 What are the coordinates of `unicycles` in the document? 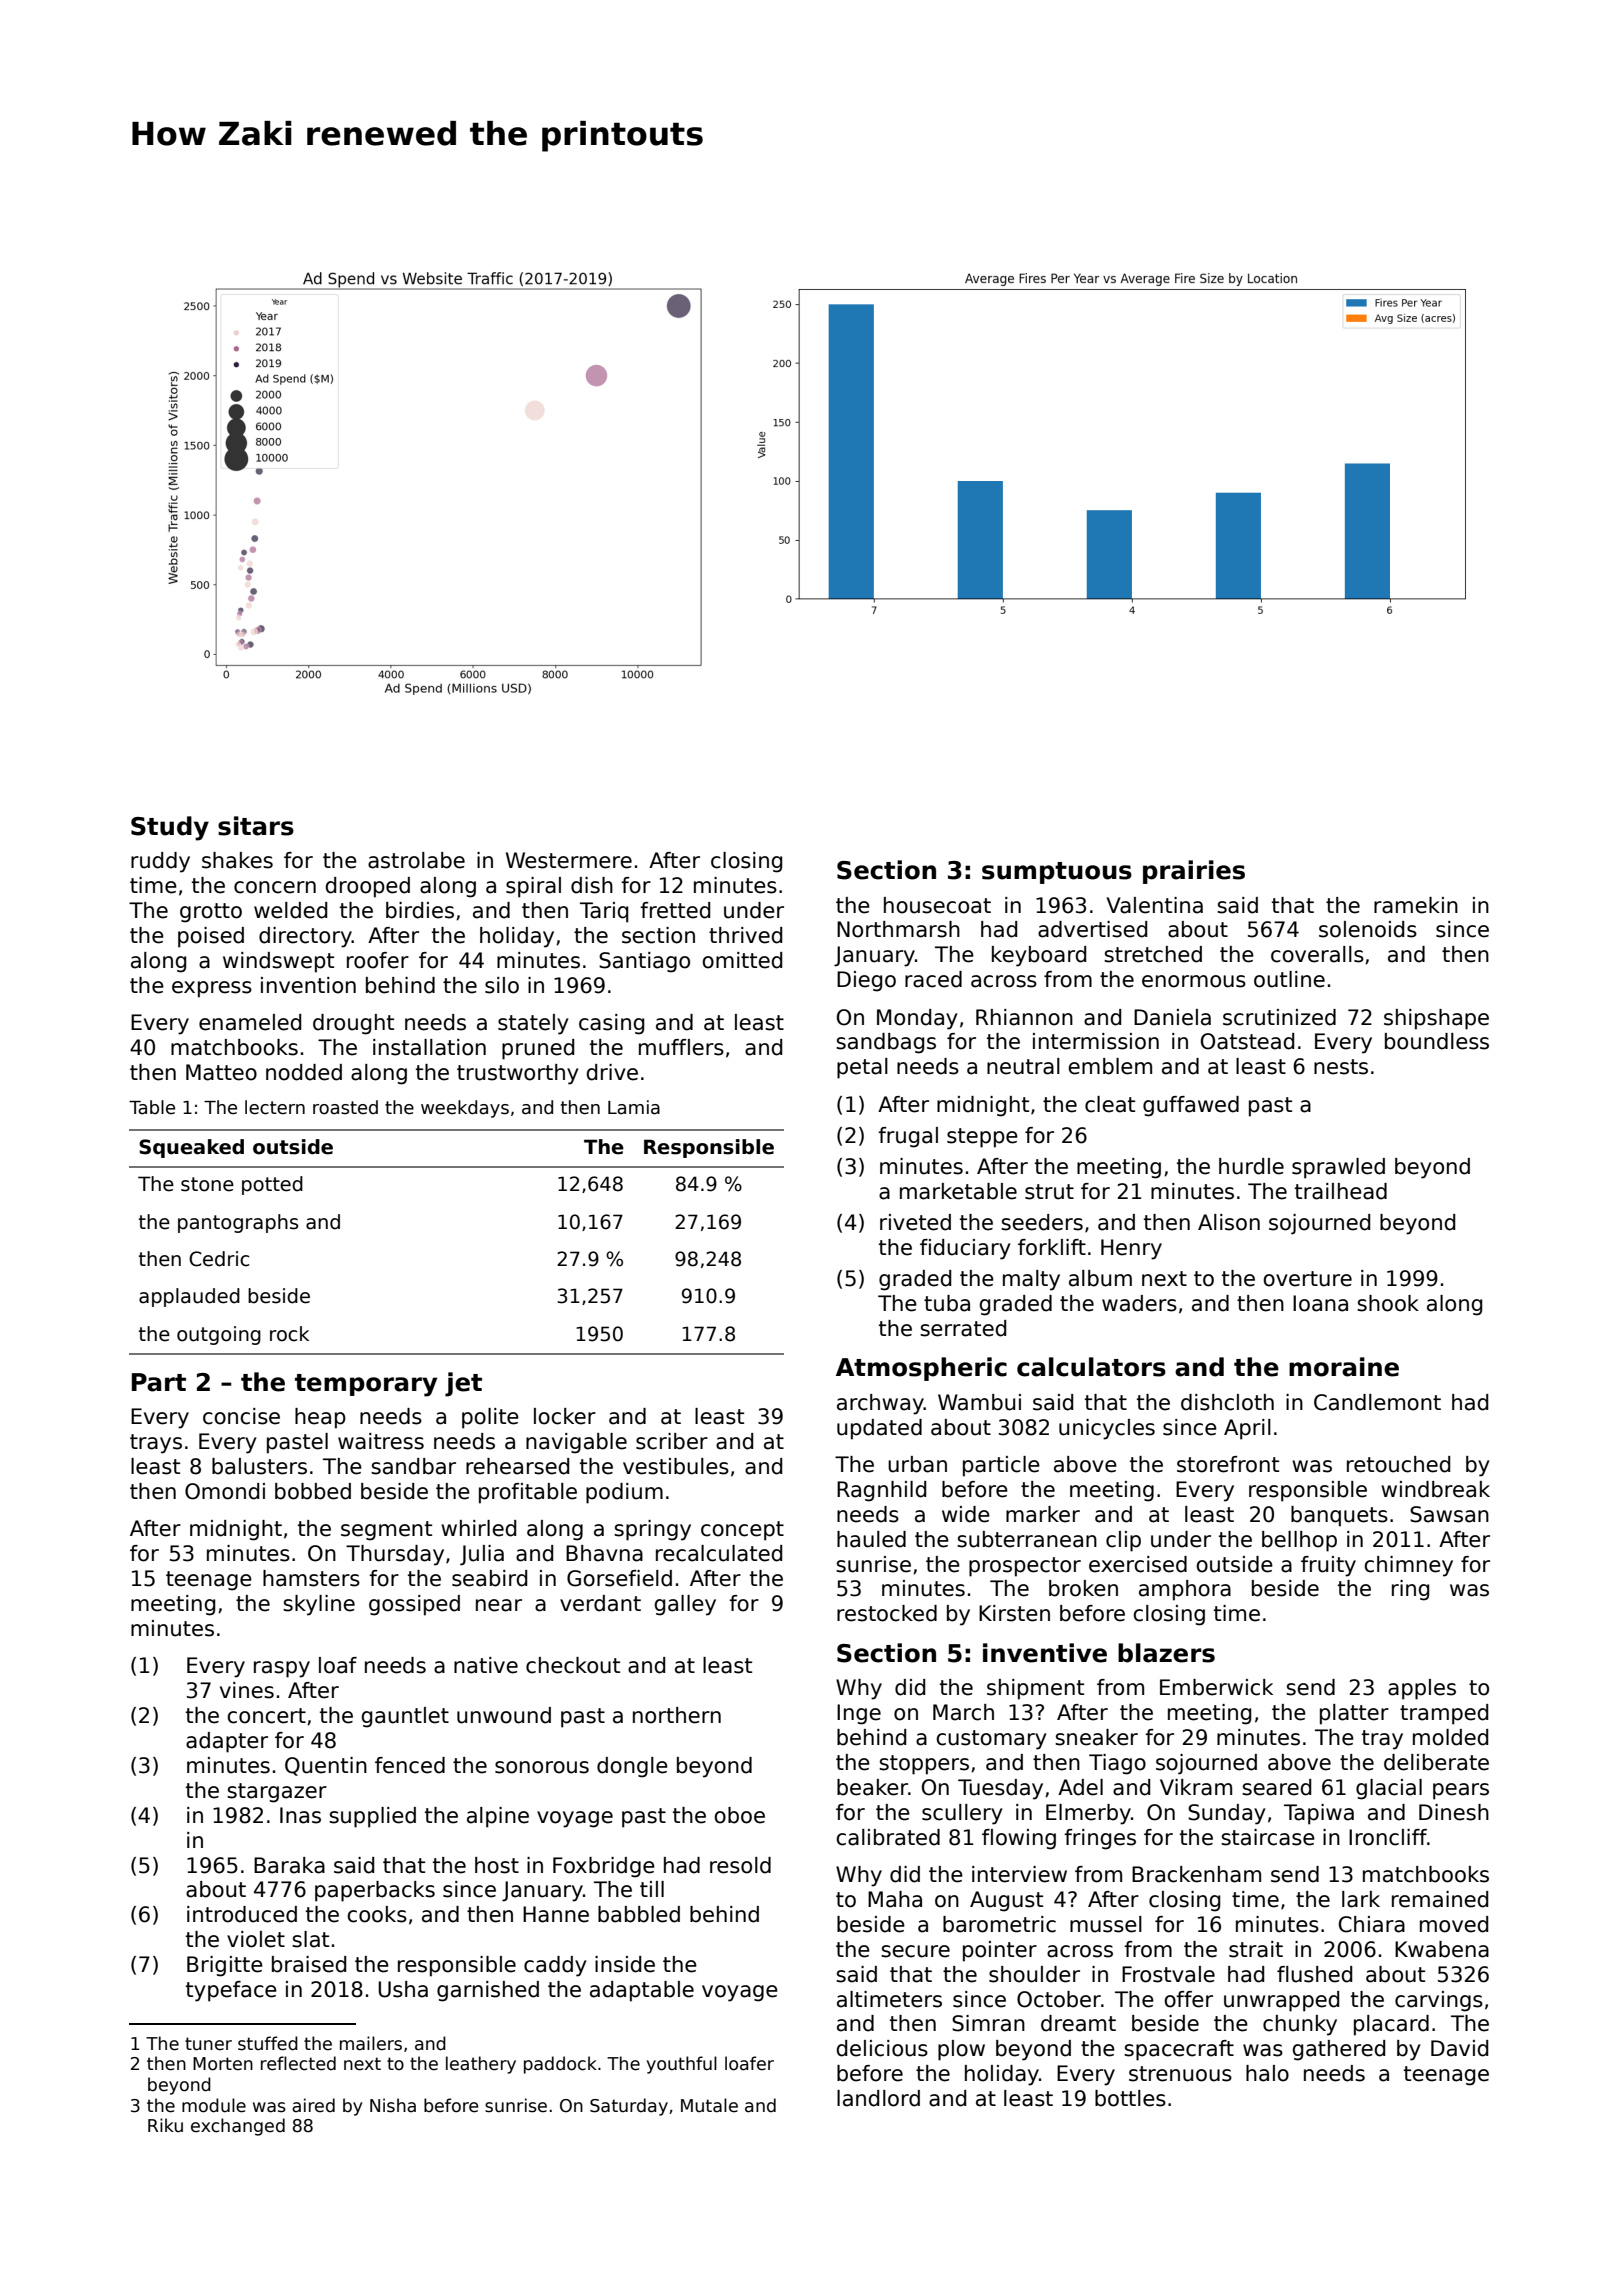 It's located at (1107, 1429).
